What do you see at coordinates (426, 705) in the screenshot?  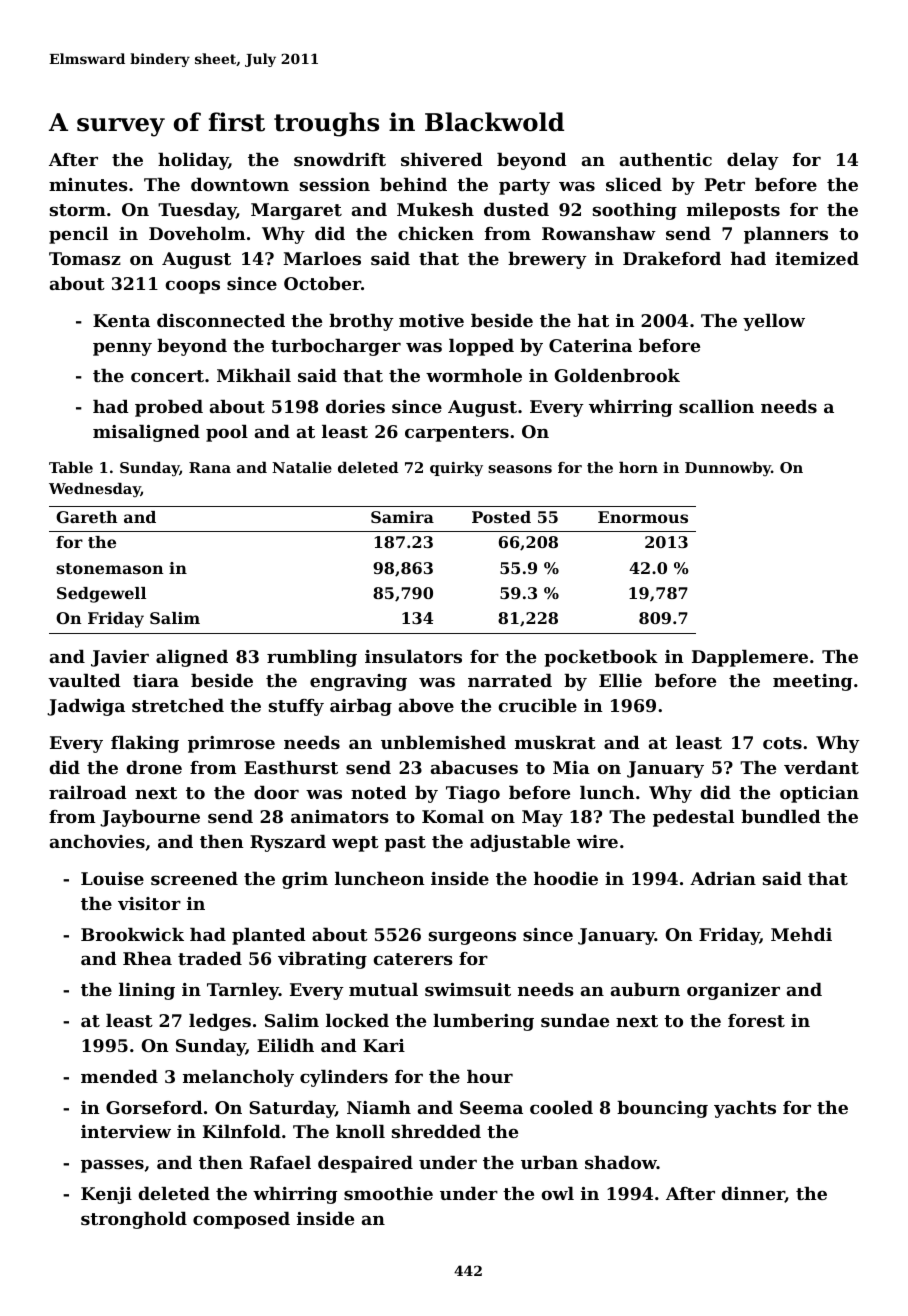 I see `above` at bounding box center [426, 705].
